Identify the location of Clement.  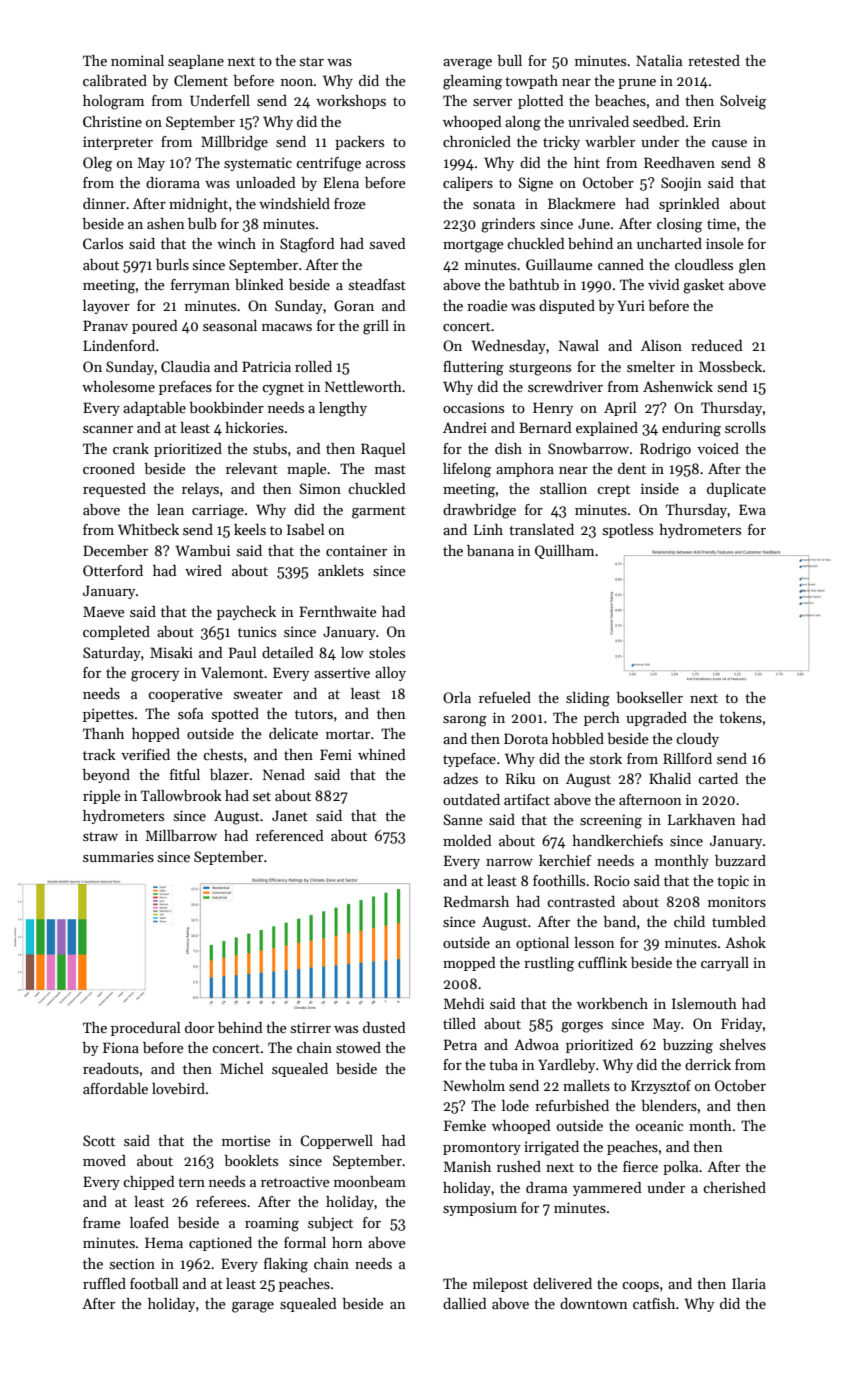
(201, 80).
